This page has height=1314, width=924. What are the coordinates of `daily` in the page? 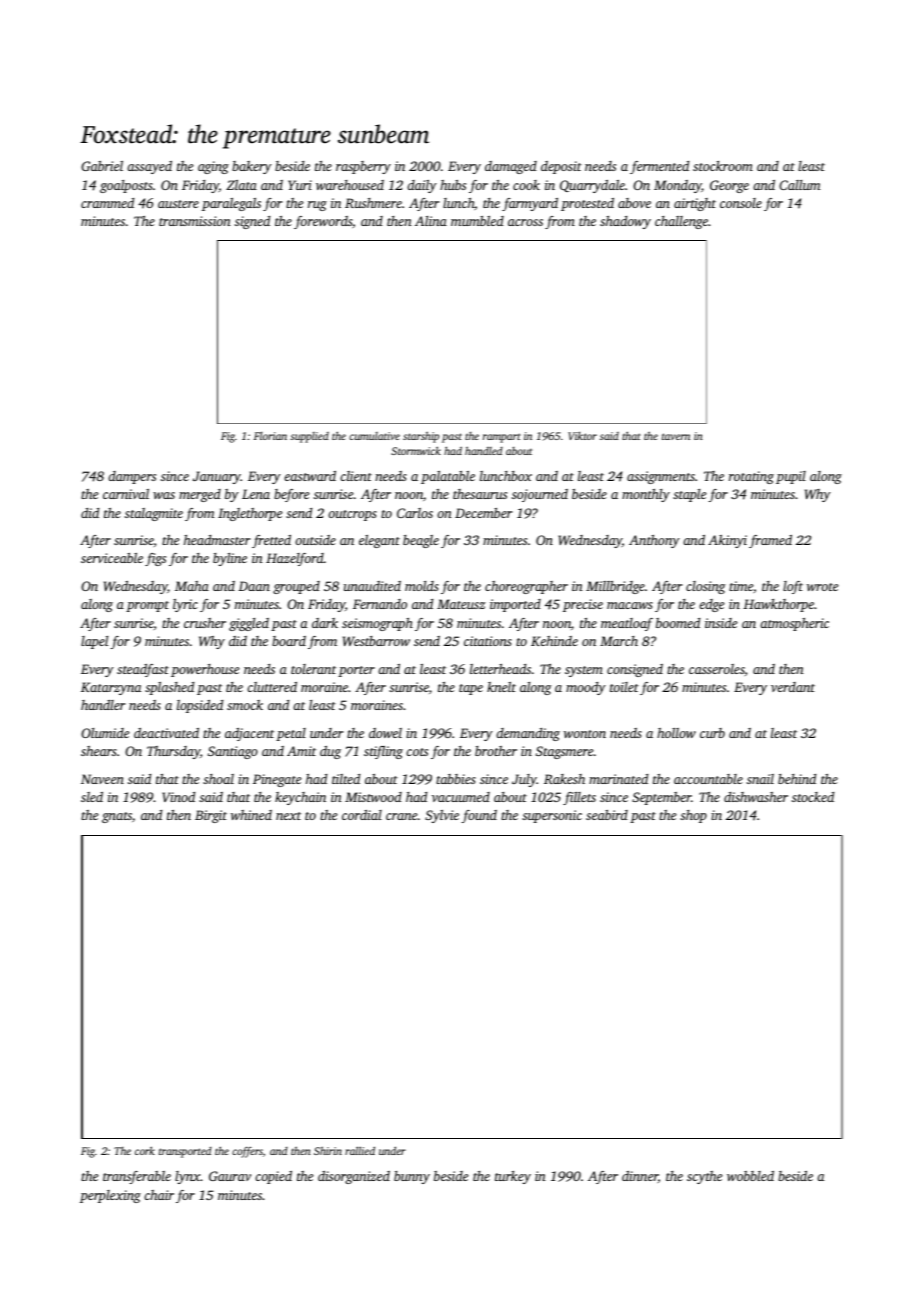 It's located at (422, 186).
